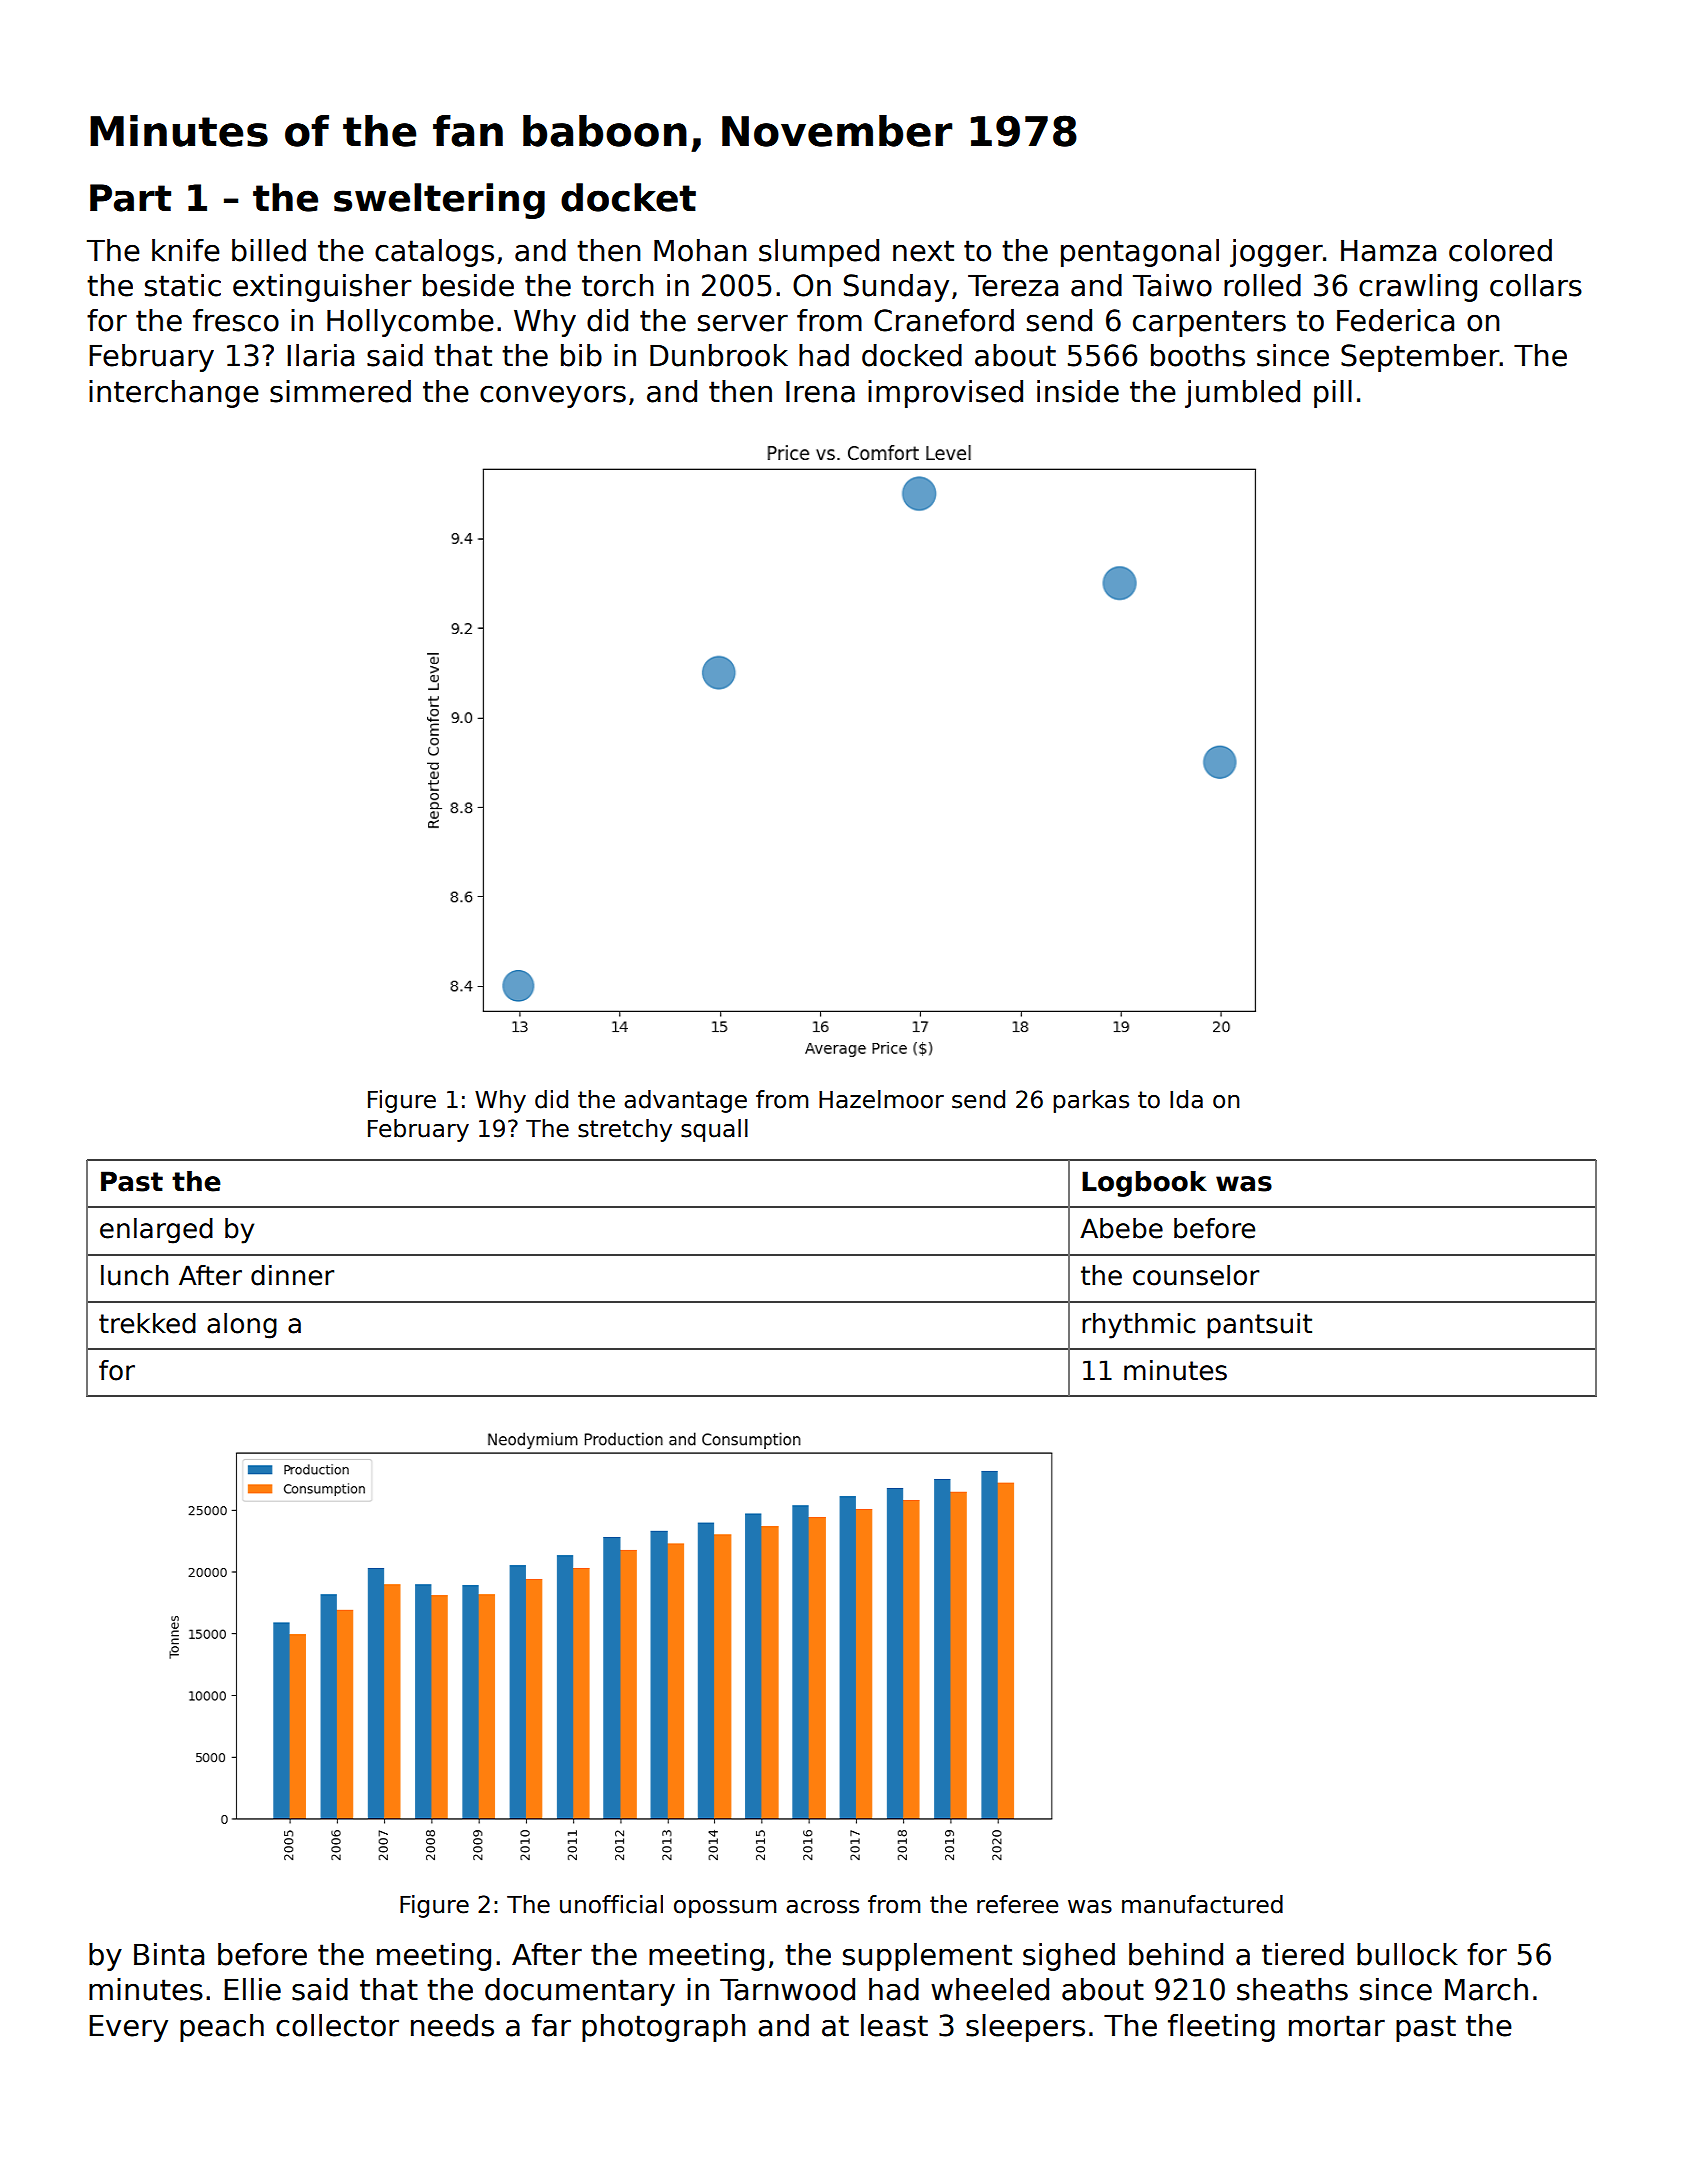  I want to click on pantsuit, so click(1259, 1326).
